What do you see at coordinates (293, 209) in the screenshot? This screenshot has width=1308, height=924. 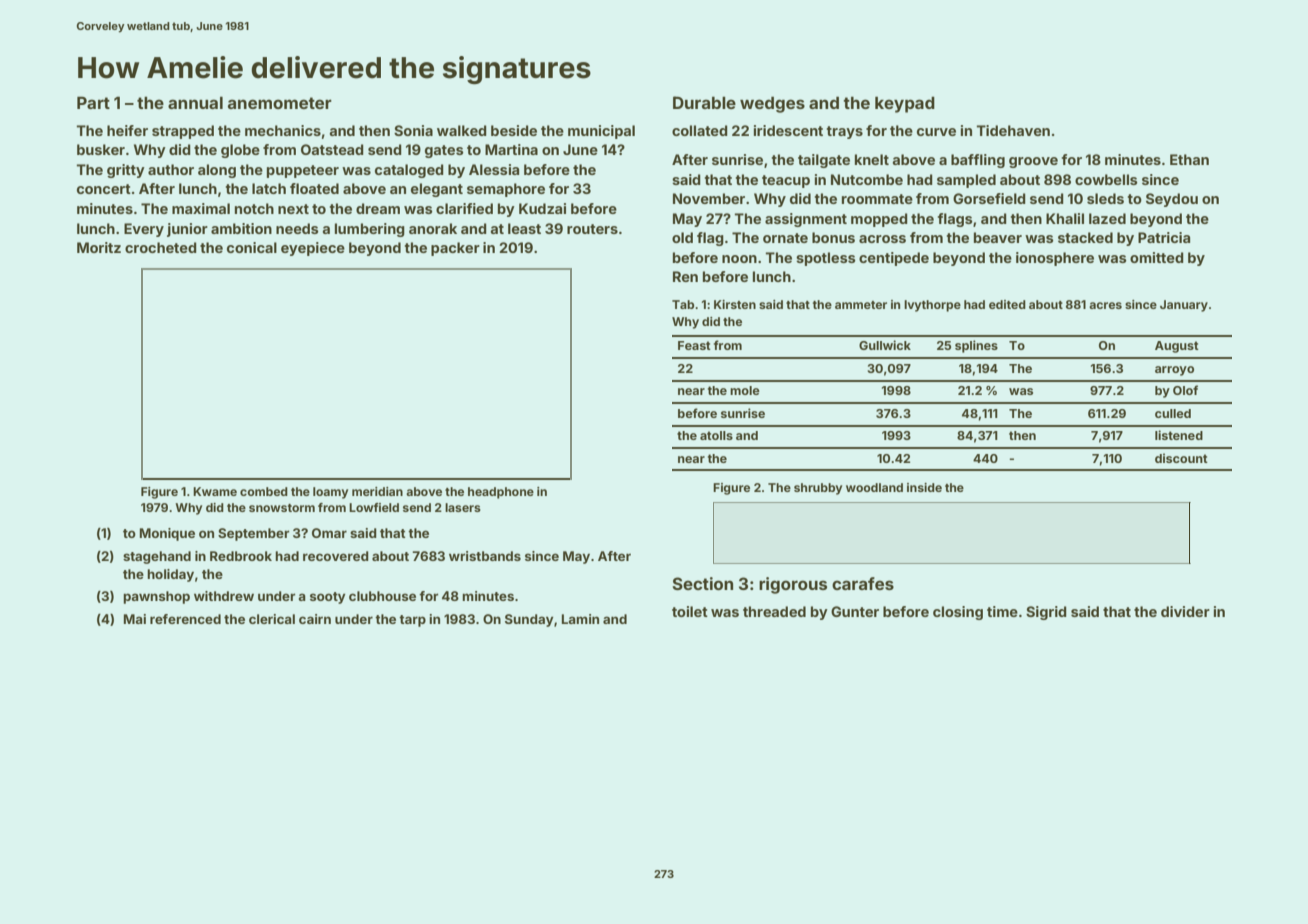 I see `next` at bounding box center [293, 209].
